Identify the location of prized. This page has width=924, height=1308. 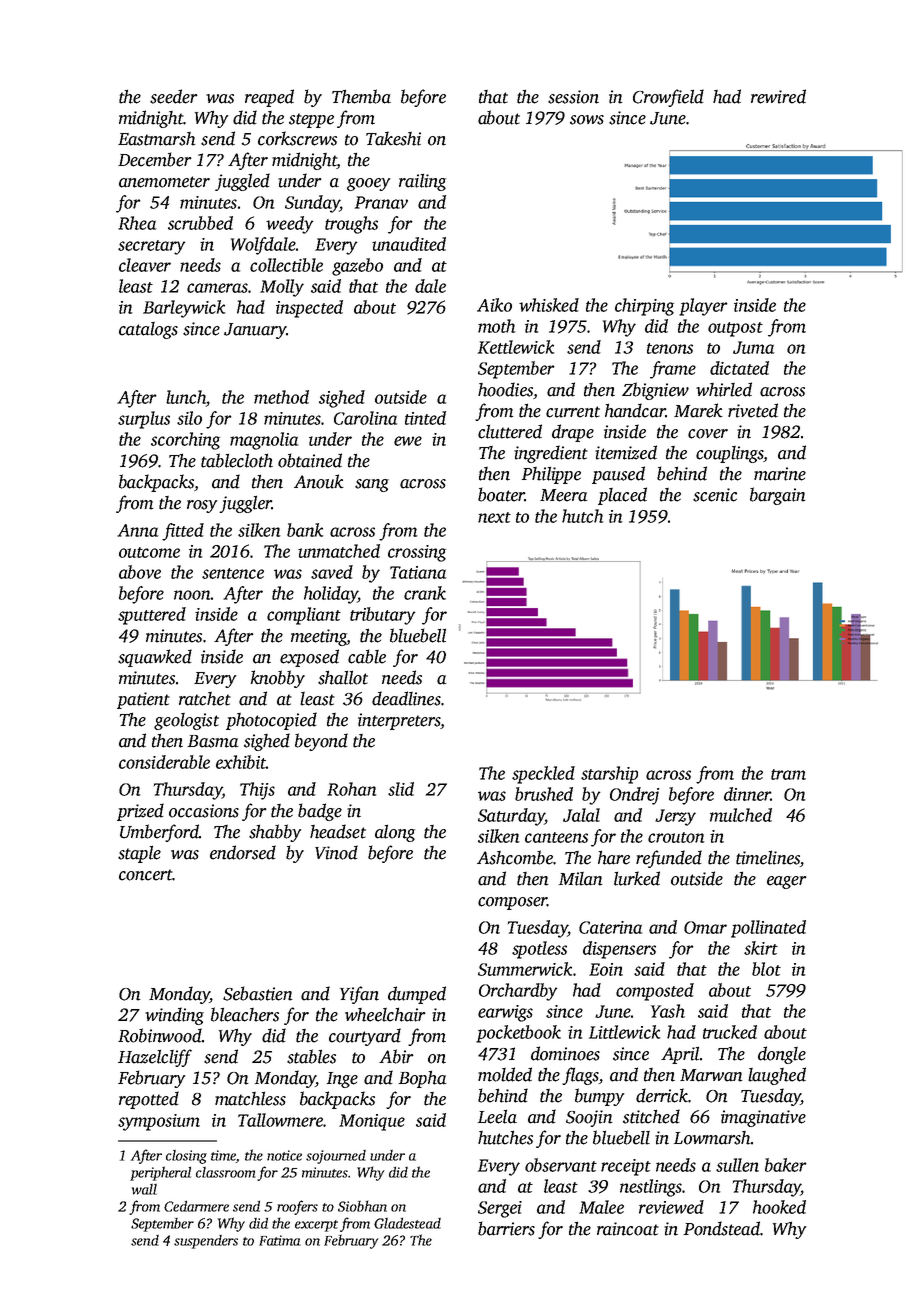
(140, 812).
